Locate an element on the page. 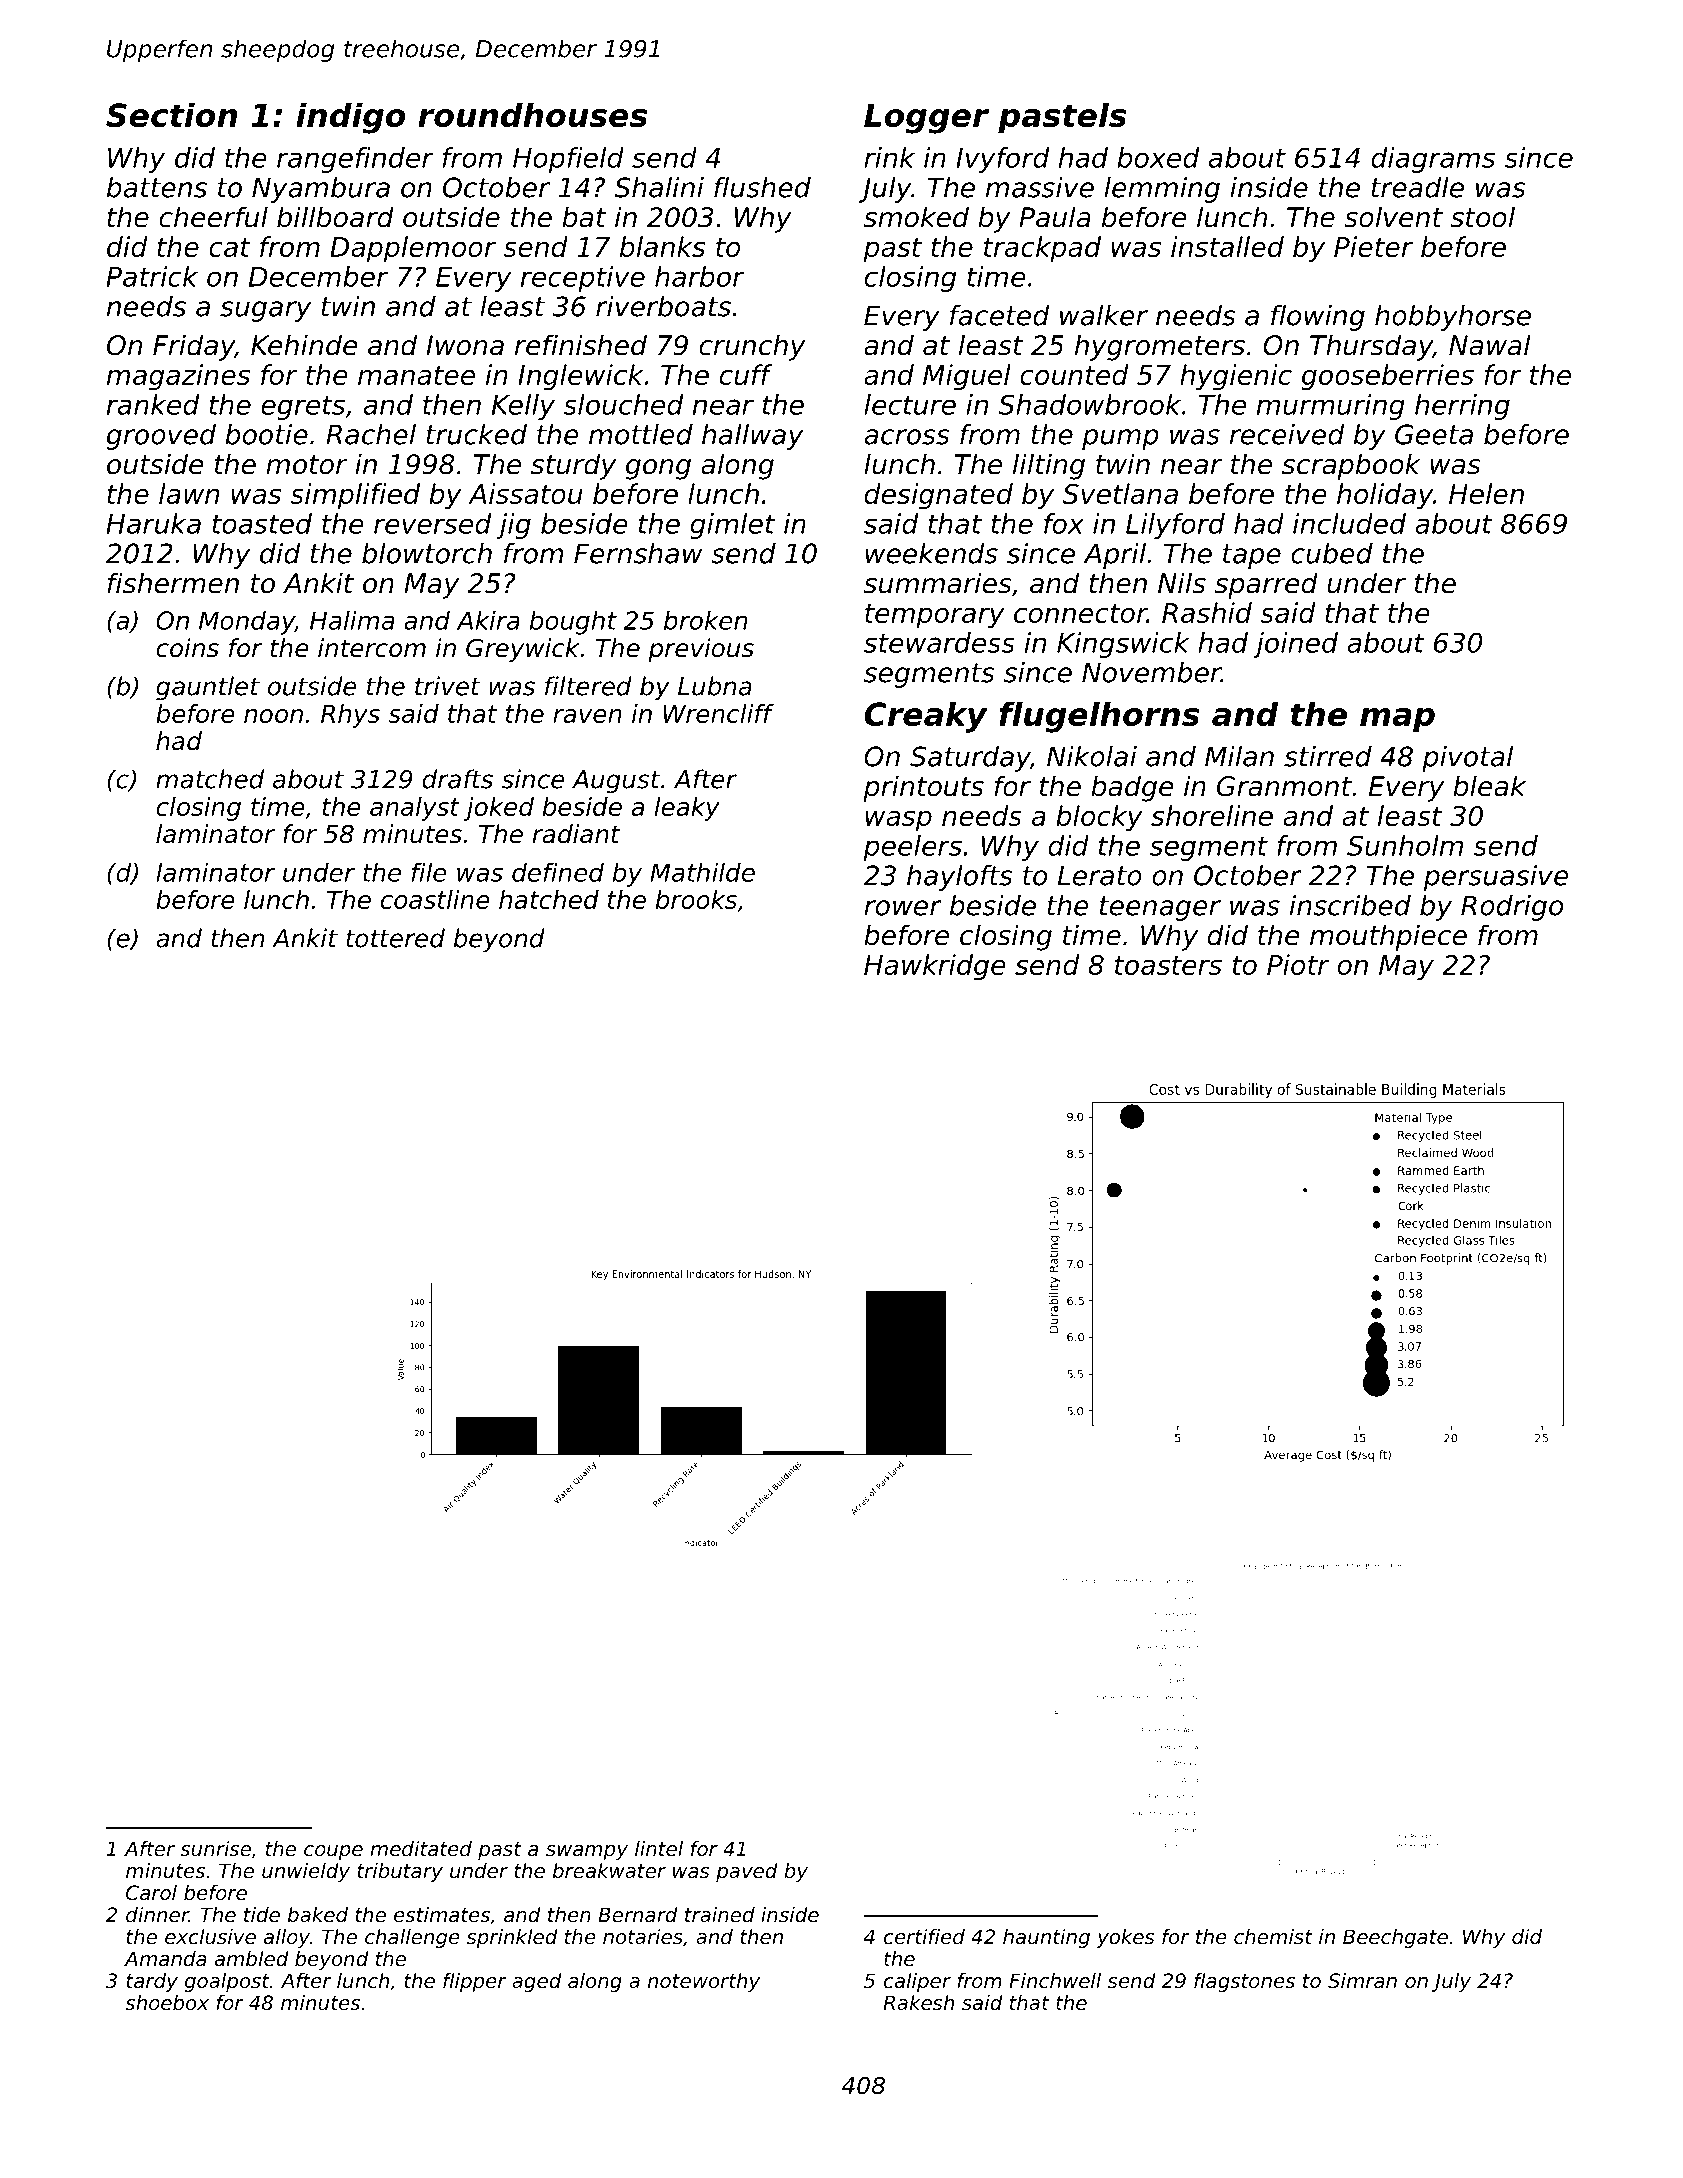 The height and width of the page is (2178, 1683). Beechgate is located at coordinates (1395, 1938).
